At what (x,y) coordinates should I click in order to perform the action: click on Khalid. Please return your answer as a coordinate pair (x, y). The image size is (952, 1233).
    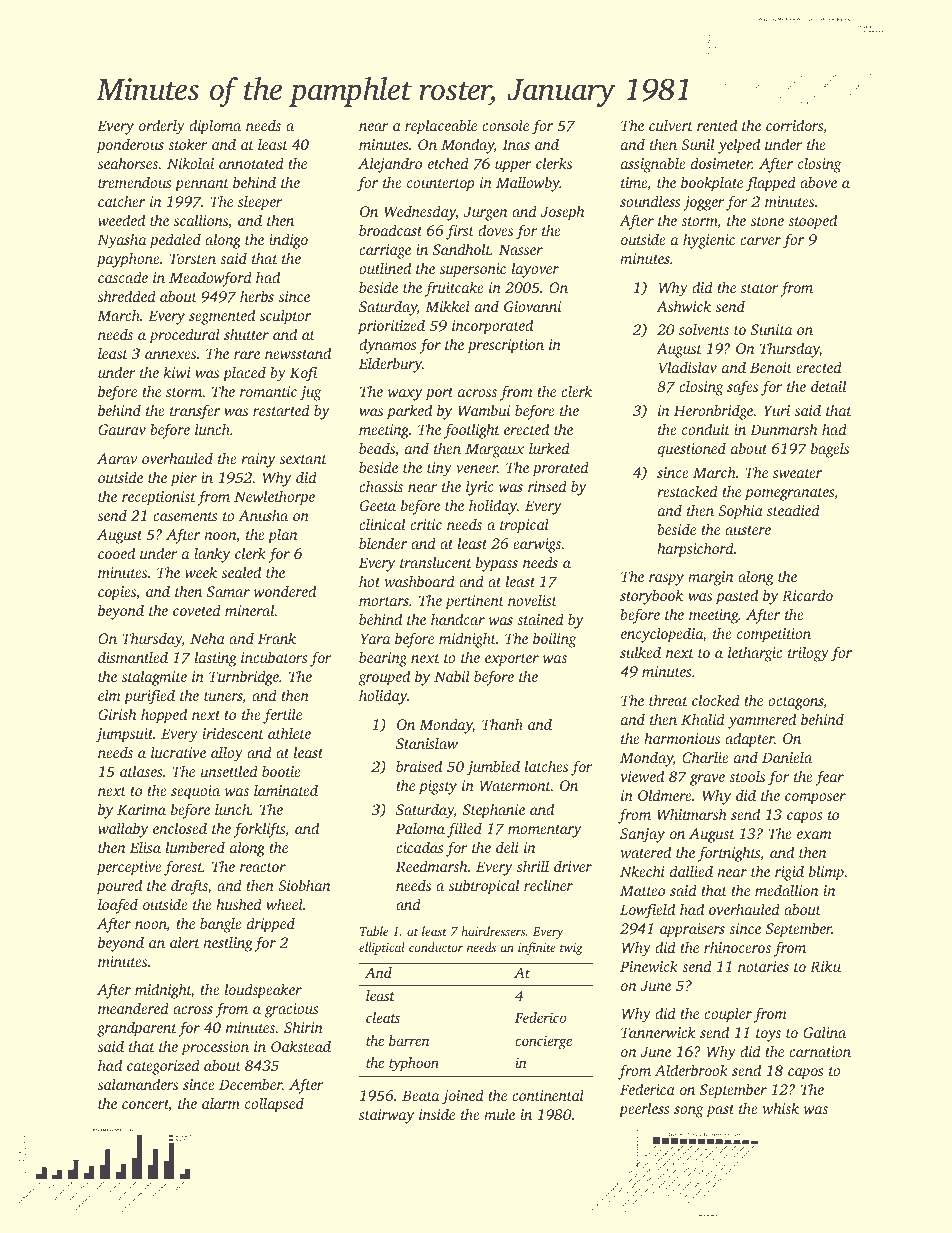
    Looking at the image, I should click on (703, 719).
